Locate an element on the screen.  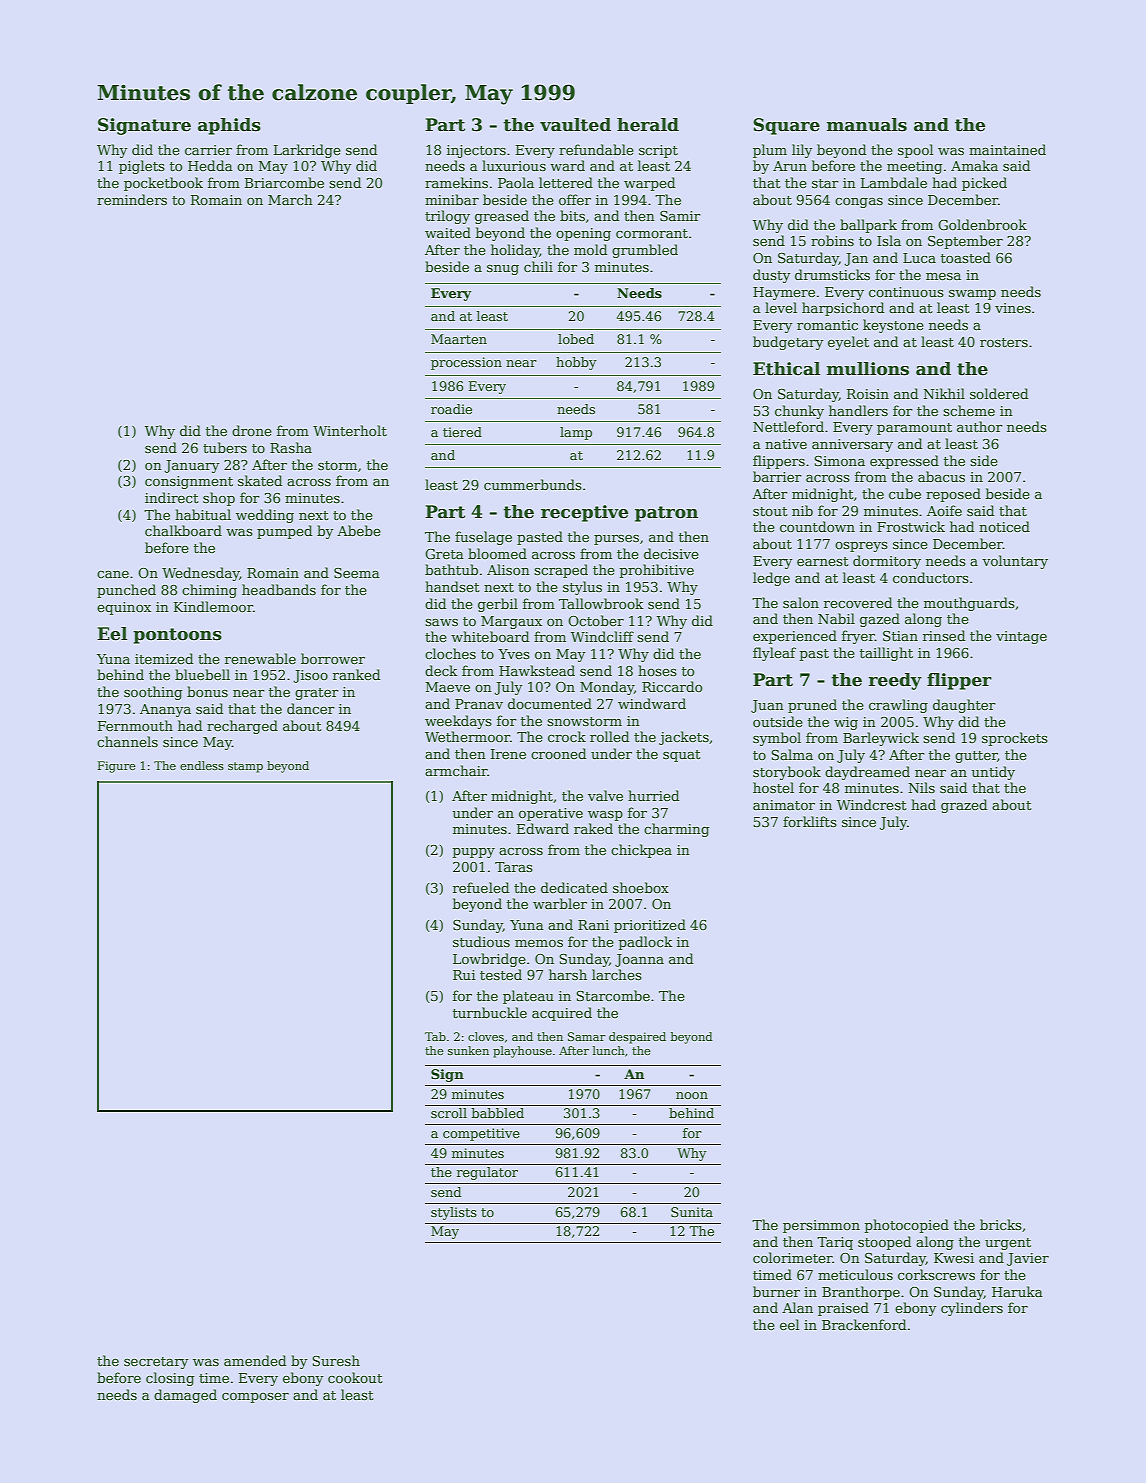
Windcrest is located at coordinates (872, 804).
